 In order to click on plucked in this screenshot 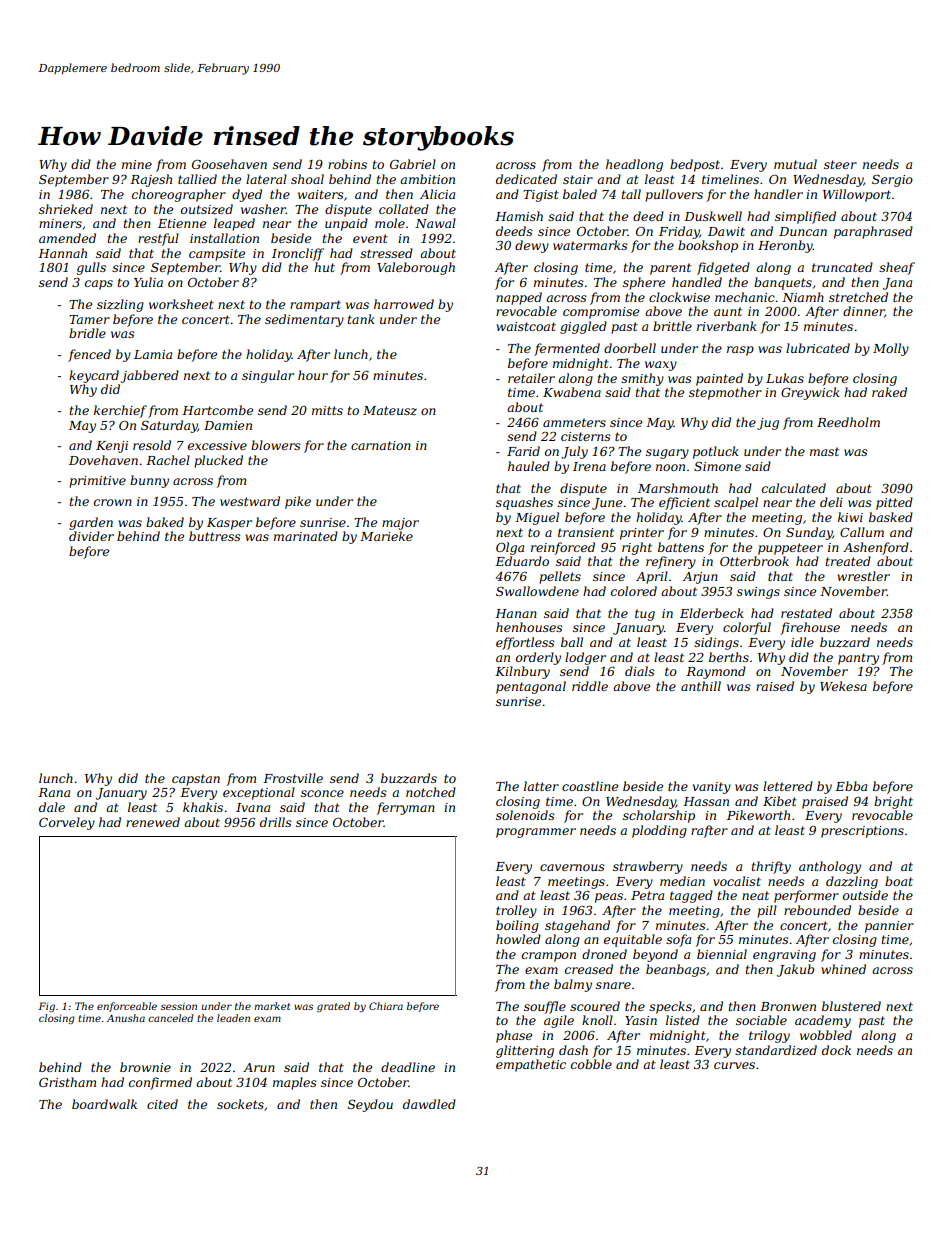, I will do `click(218, 461)`.
